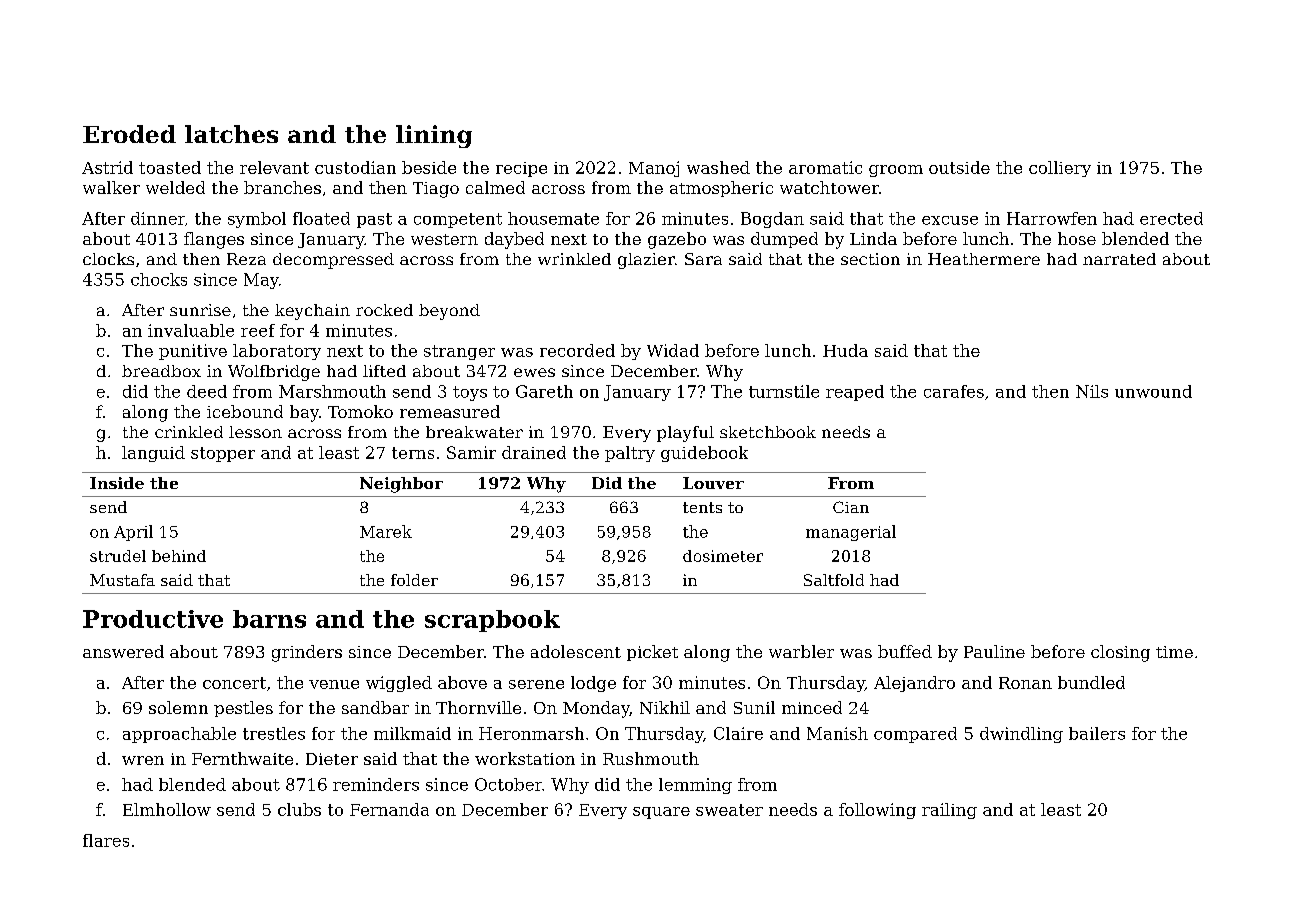  What do you see at coordinates (729, 810) in the screenshot?
I see `sweater` at bounding box center [729, 810].
